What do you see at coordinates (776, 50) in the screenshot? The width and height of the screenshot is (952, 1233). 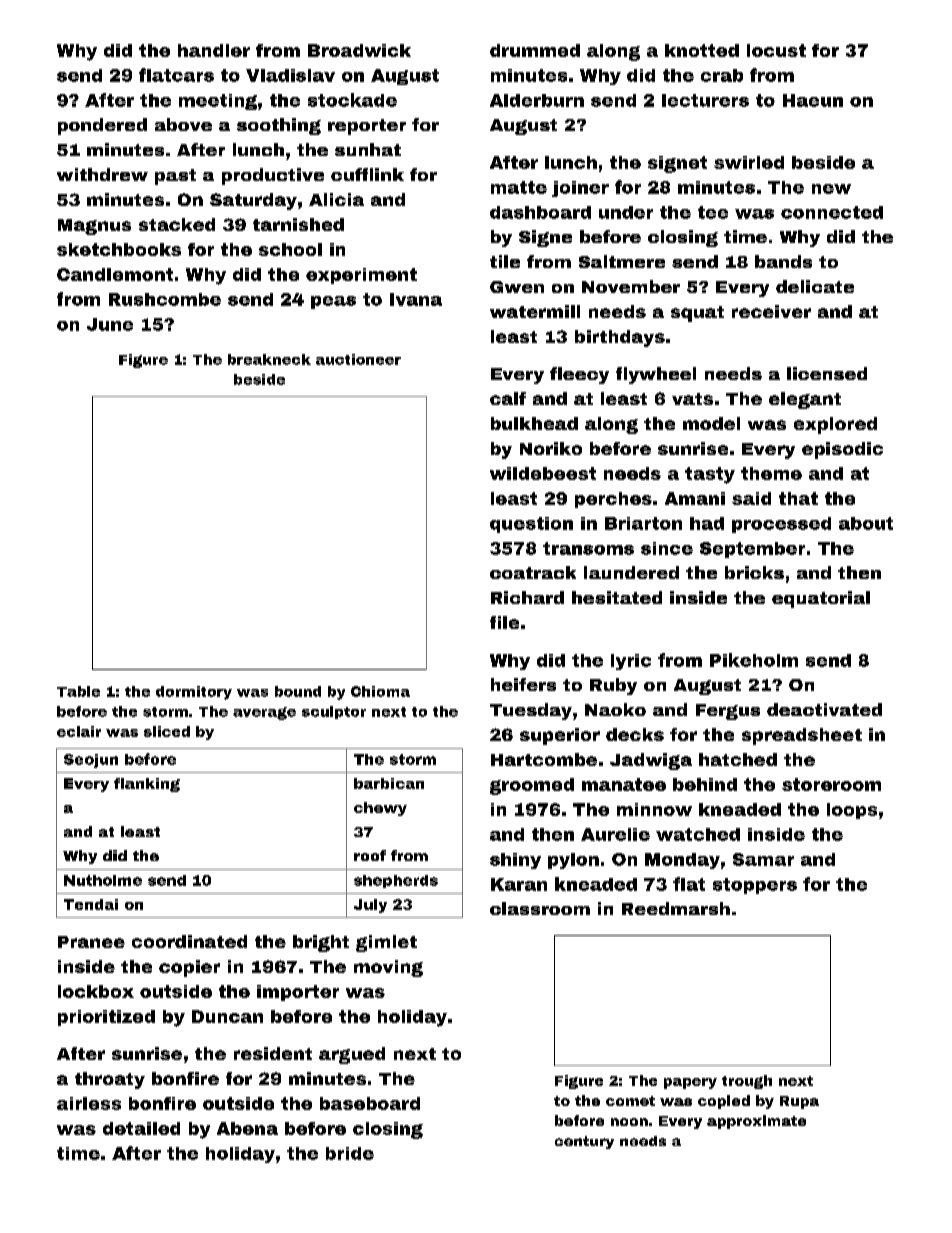 I see `locust` at bounding box center [776, 50].
